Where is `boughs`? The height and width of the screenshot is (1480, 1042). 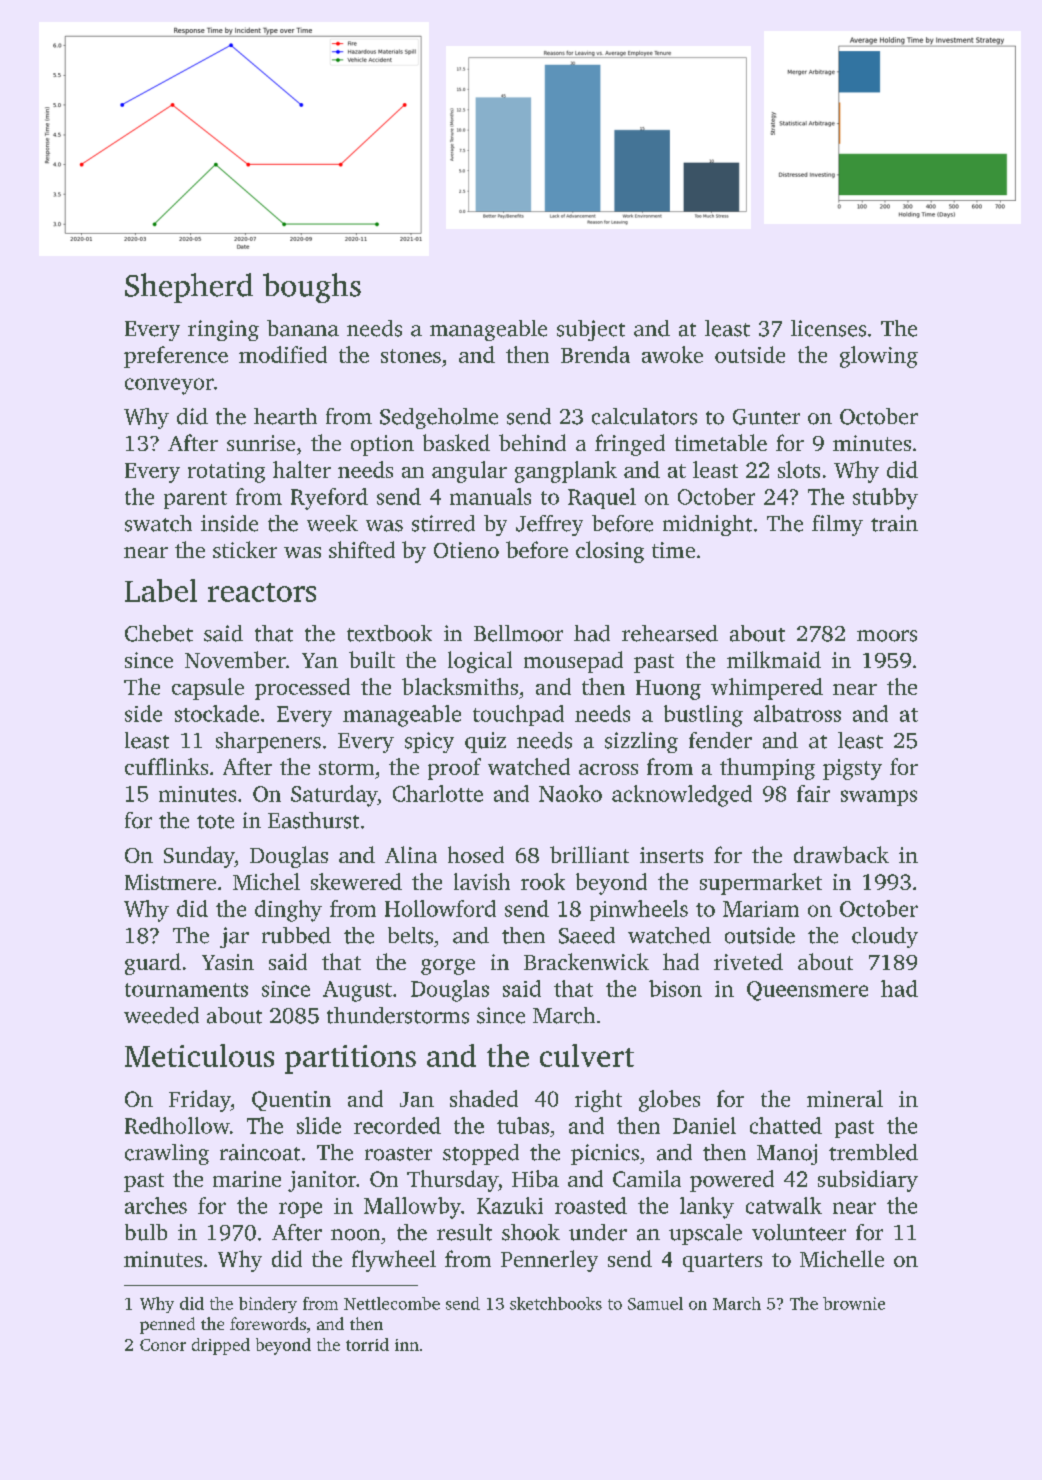 boughs is located at coordinates (312, 288).
